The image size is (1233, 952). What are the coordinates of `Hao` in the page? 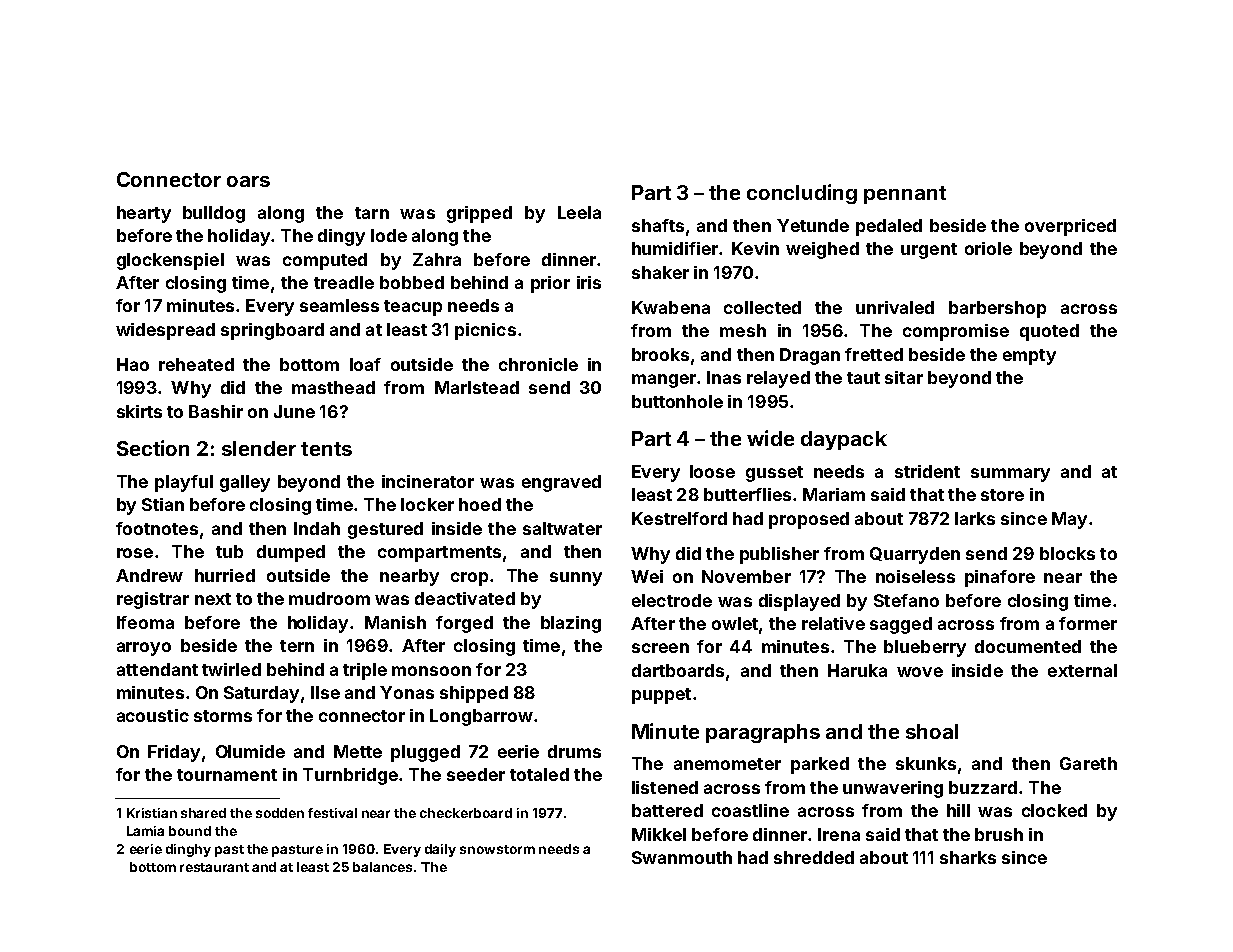 It's located at (133, 364).
